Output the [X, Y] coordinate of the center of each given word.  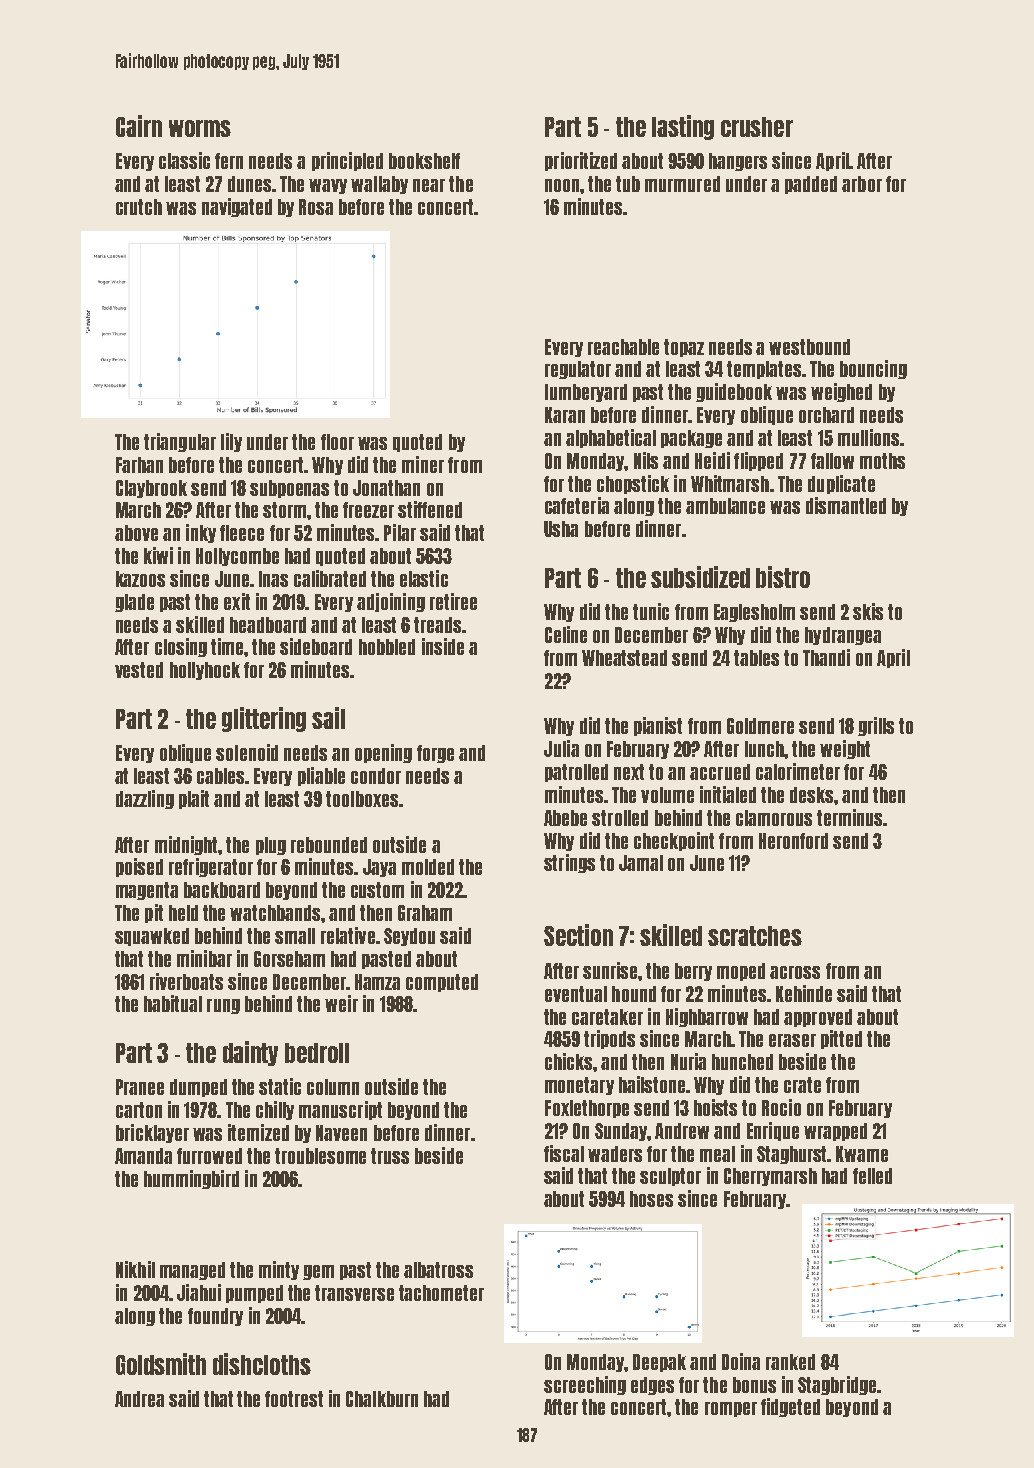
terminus [849, 817]
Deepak [659, 1363]
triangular [180, 442]
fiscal [564, 1153]
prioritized [581, 161]
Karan [565, 415]
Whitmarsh [730, 483]
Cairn [139, 126]
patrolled [576, 773]
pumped [254, 1294]
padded [811, 185]
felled [872, 1176]
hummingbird [191, 1179]
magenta [147, 891]
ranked [790, 1362]
